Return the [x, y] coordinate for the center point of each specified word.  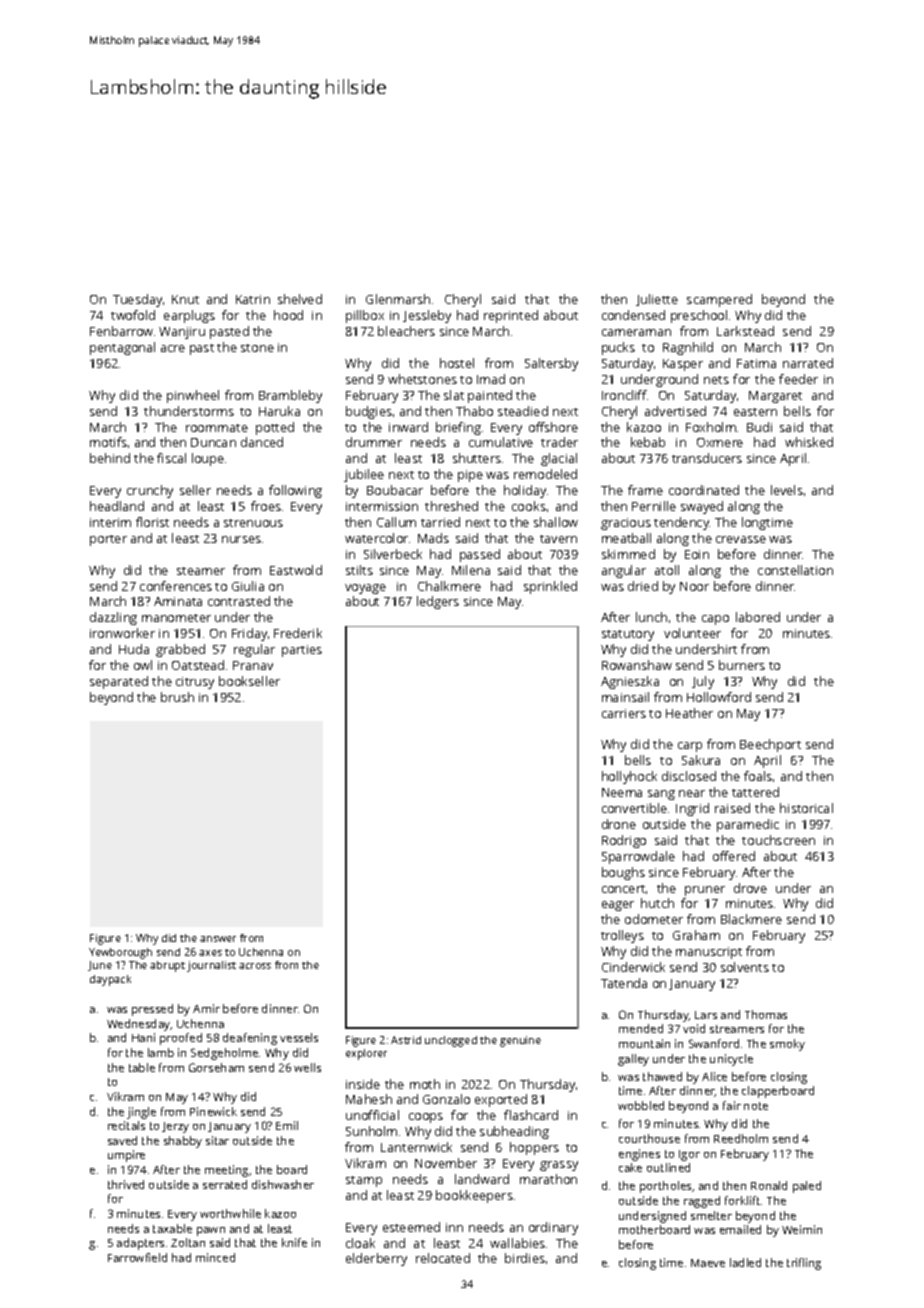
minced [215, 1257]
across [255, 966]
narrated [808, 363]
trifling [804, 1264]
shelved [300, 299]
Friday [249, 634]
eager [618, 906]
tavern [558, 539]
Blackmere [751, 919]
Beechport [770, 745]
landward [482, 1179]
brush [177, 697]
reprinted [511, 316]
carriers [624, 713]
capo [715, 620]
